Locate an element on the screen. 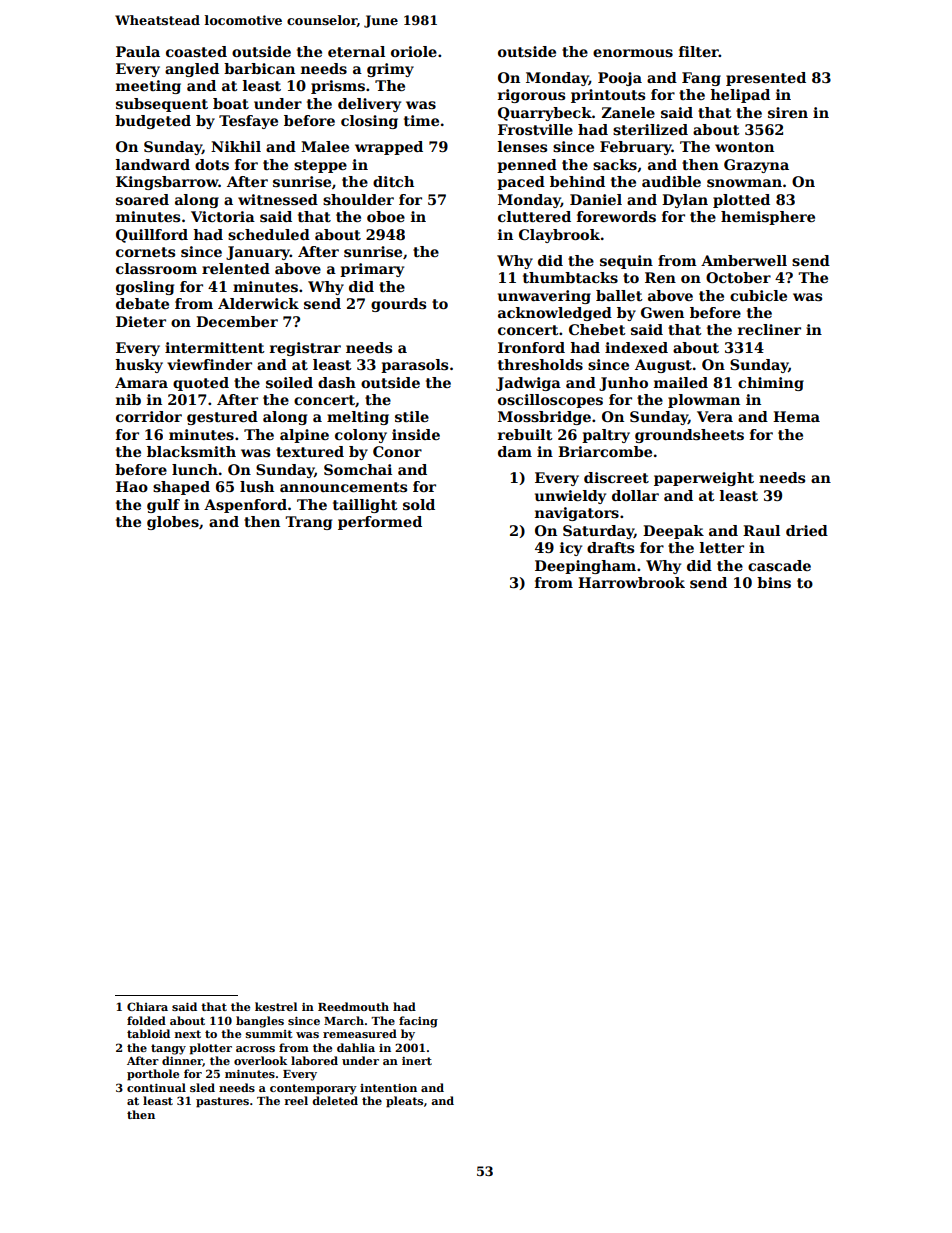 The image size is (952, 1233). Trang is located at coordinates (308, 523).
